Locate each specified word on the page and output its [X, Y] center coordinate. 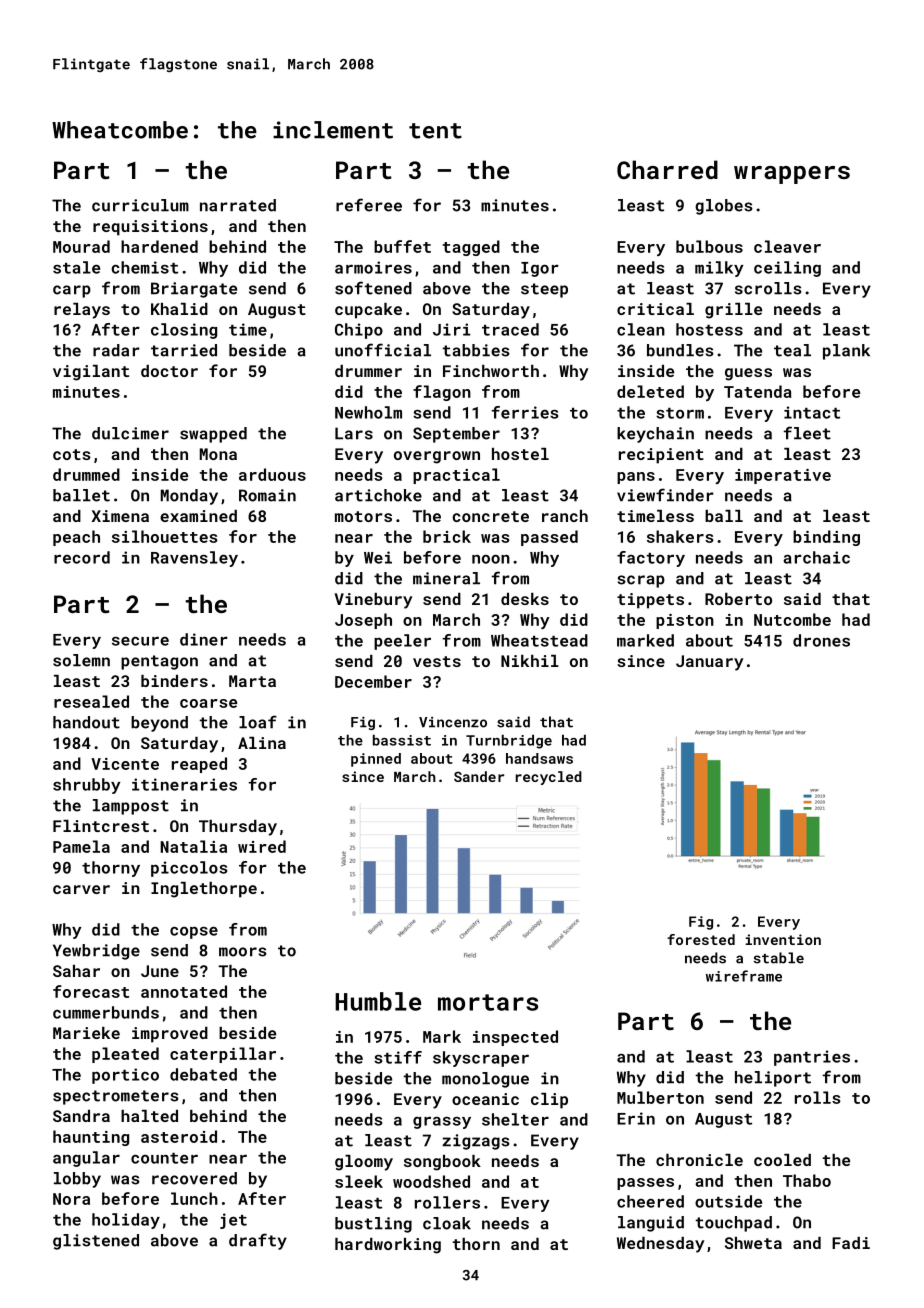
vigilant [91, 373]
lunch [194, 1198]
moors [243, 952]
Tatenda [758, 391]
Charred [667, 169]
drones [821, 640]
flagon [442, 393]
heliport [773, 1079]
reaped [199, 765]
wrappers [792, 175]
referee [369, 205]
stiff [398, 1057]
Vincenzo [453, 722]
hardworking [388, 1246]
